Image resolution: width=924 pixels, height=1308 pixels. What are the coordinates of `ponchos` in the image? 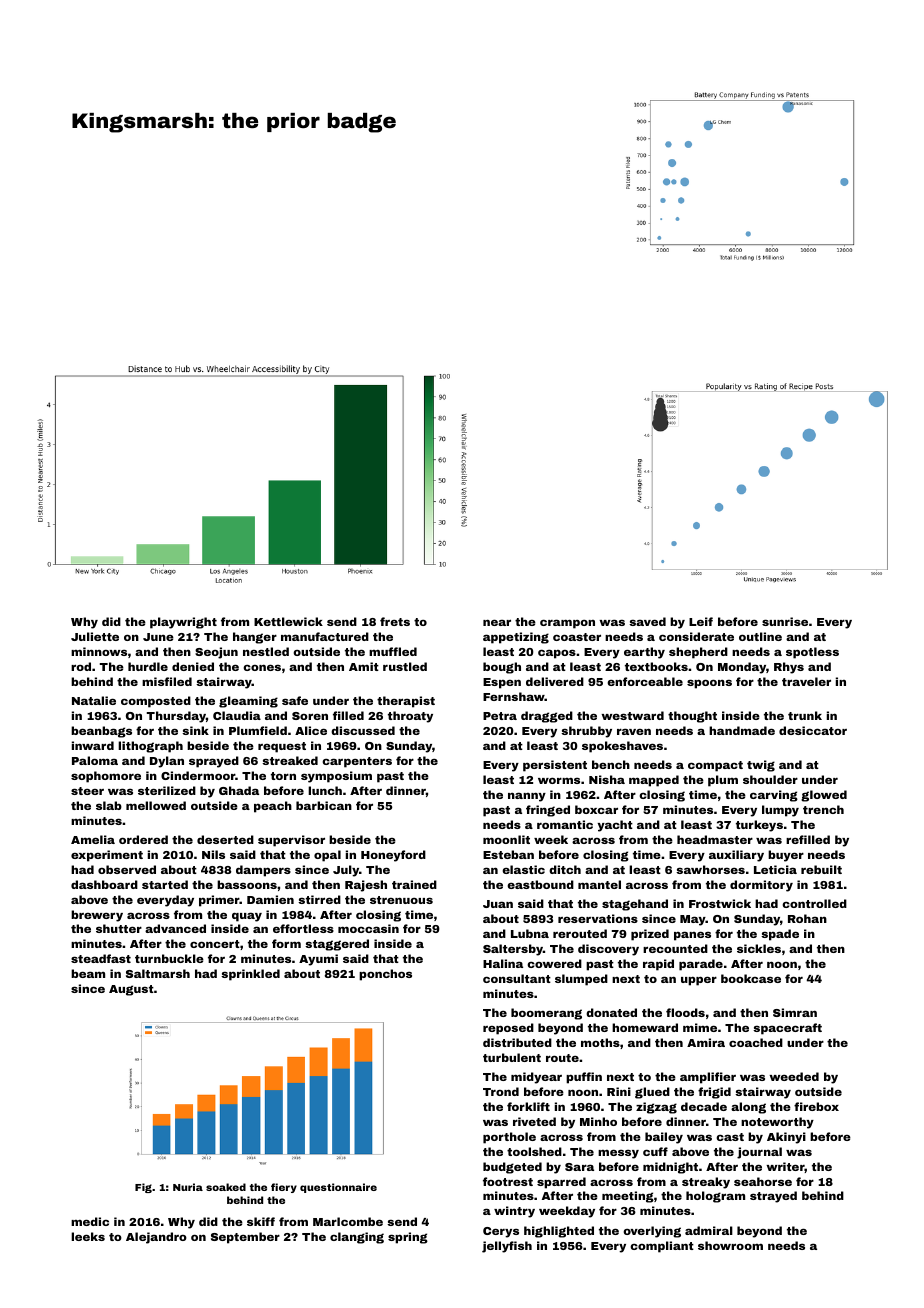 It's located at (385, 975).
